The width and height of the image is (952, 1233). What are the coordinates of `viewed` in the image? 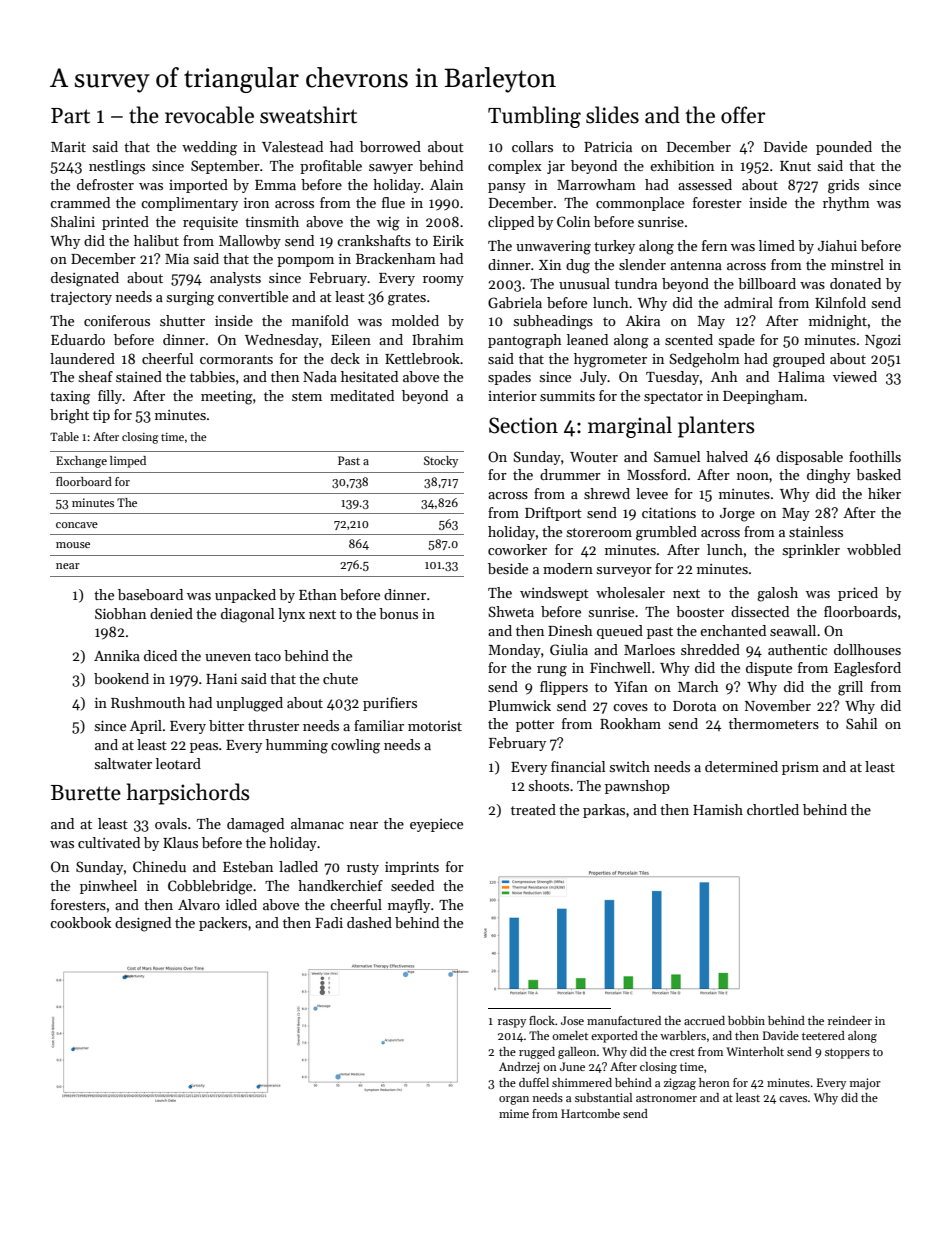 It's located at (855, 376).
